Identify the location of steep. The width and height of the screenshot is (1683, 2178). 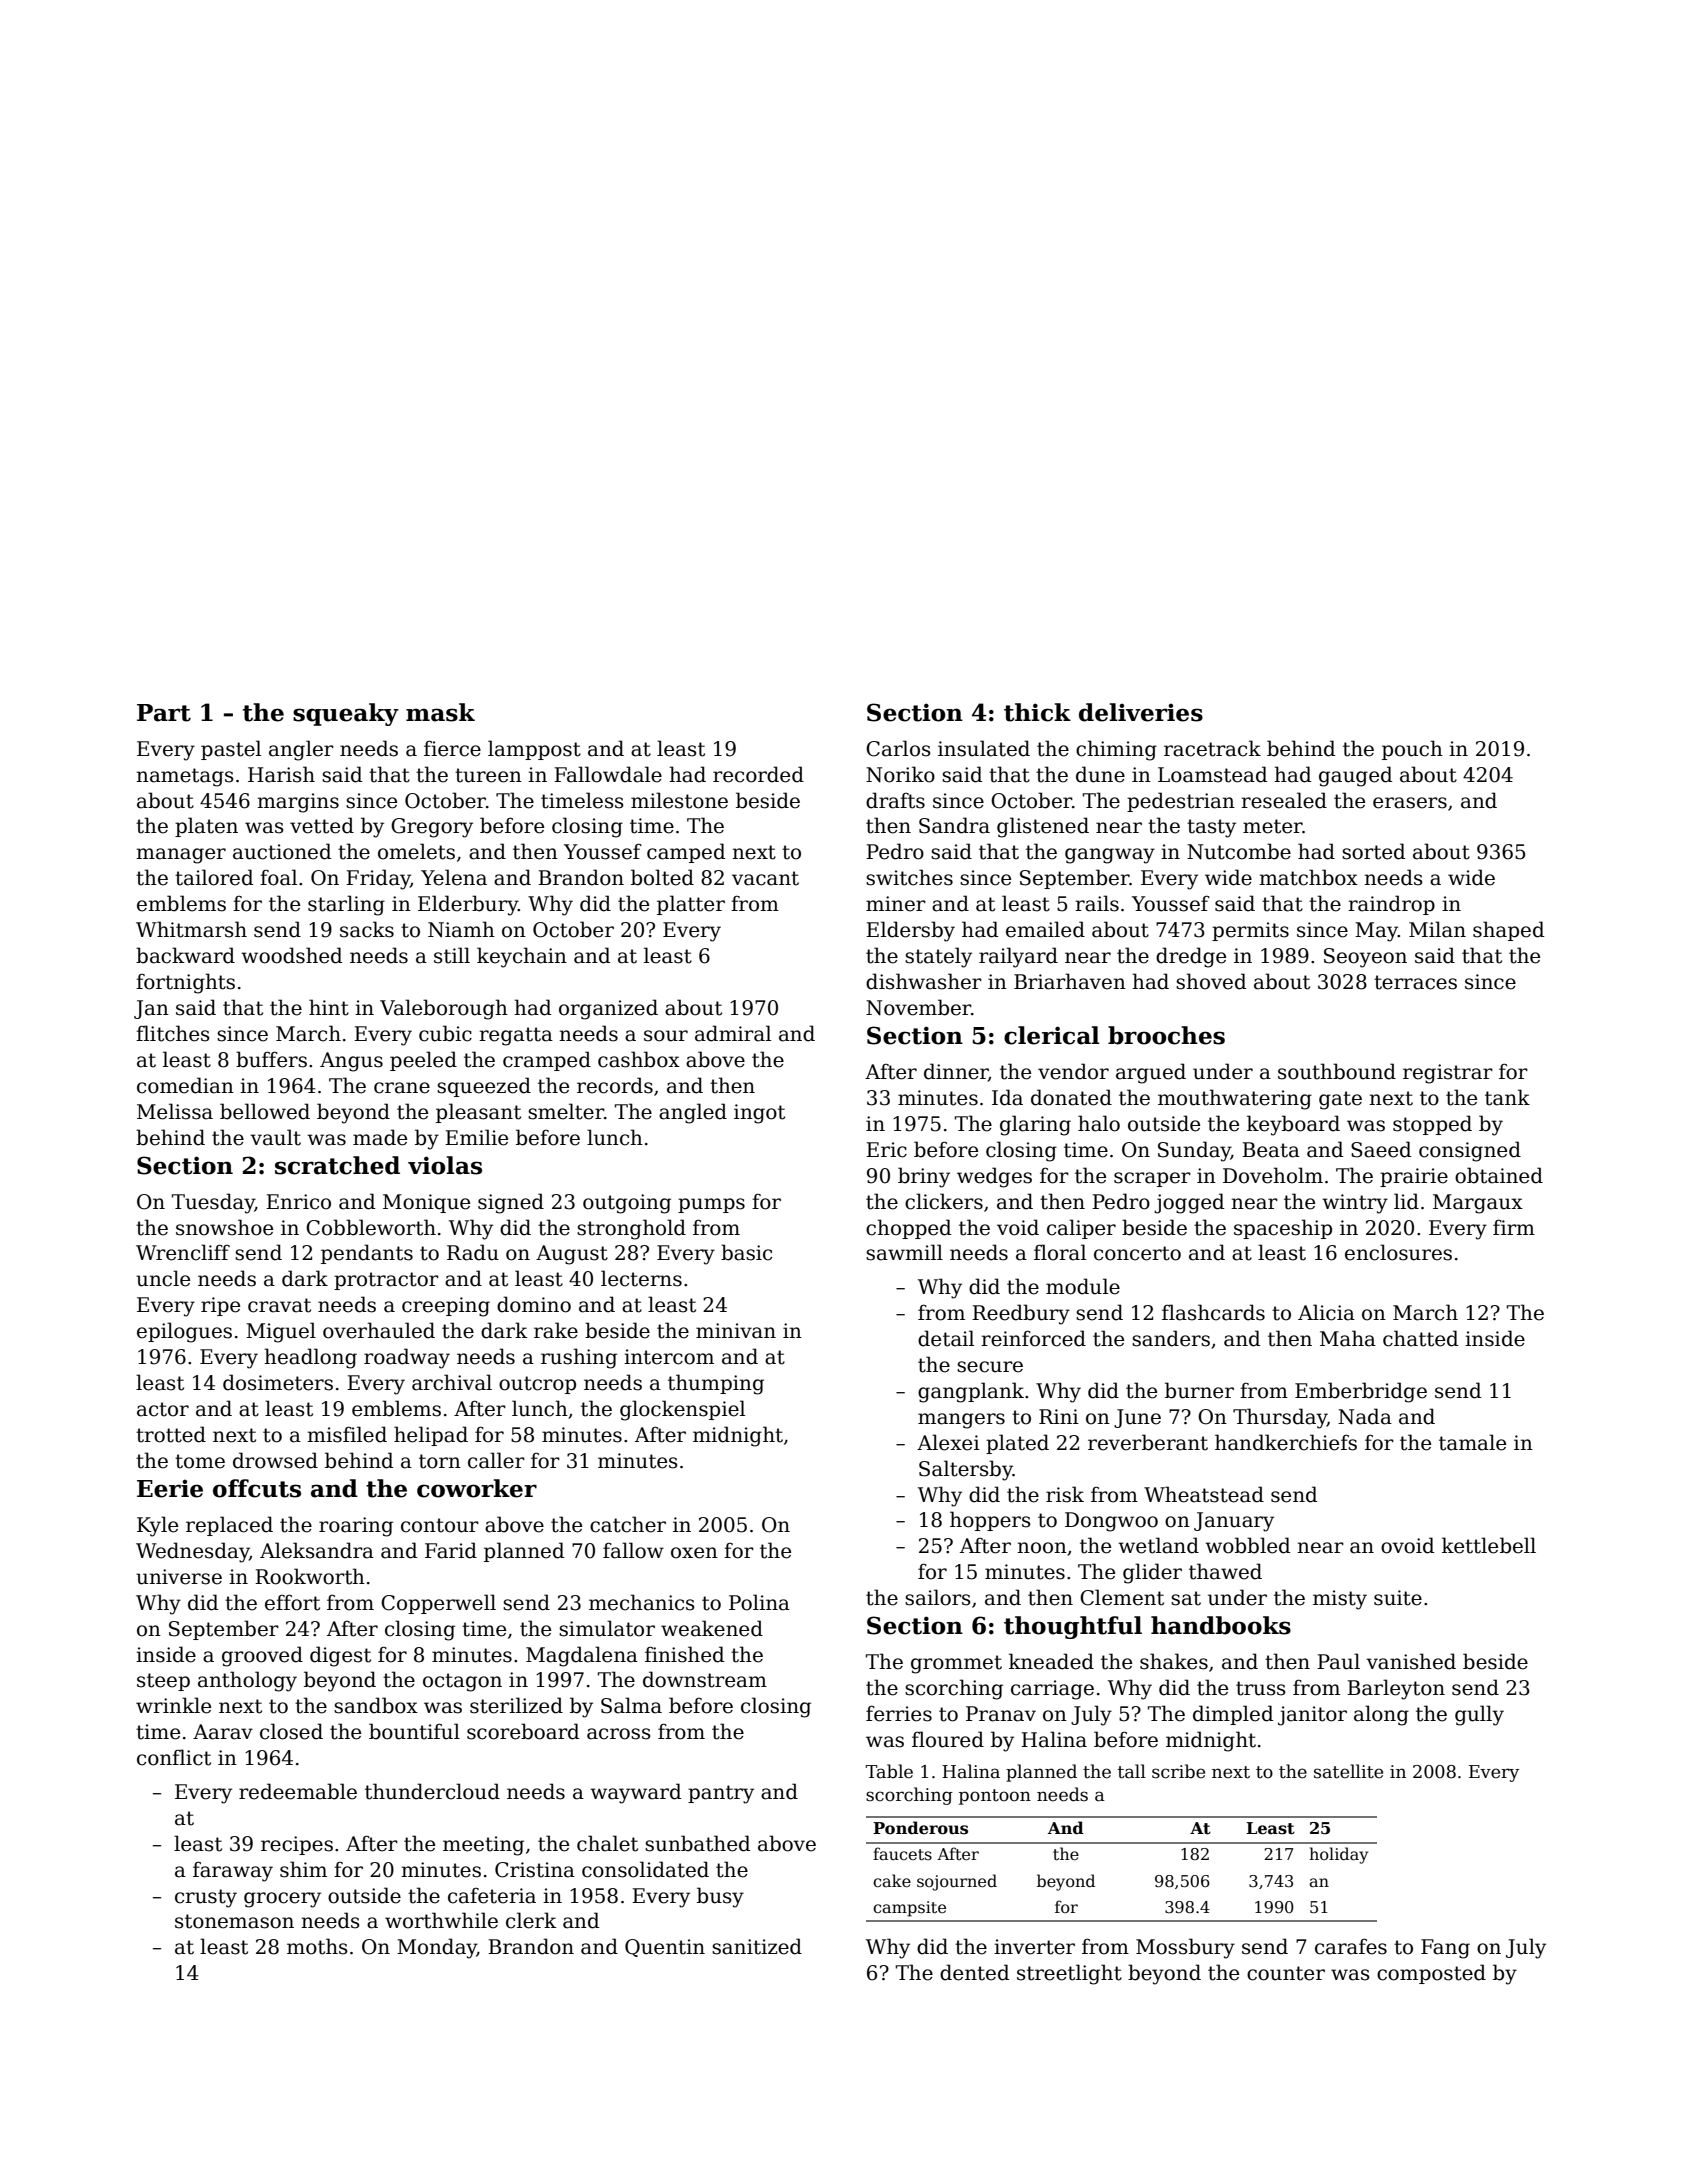
(163, 1682).
